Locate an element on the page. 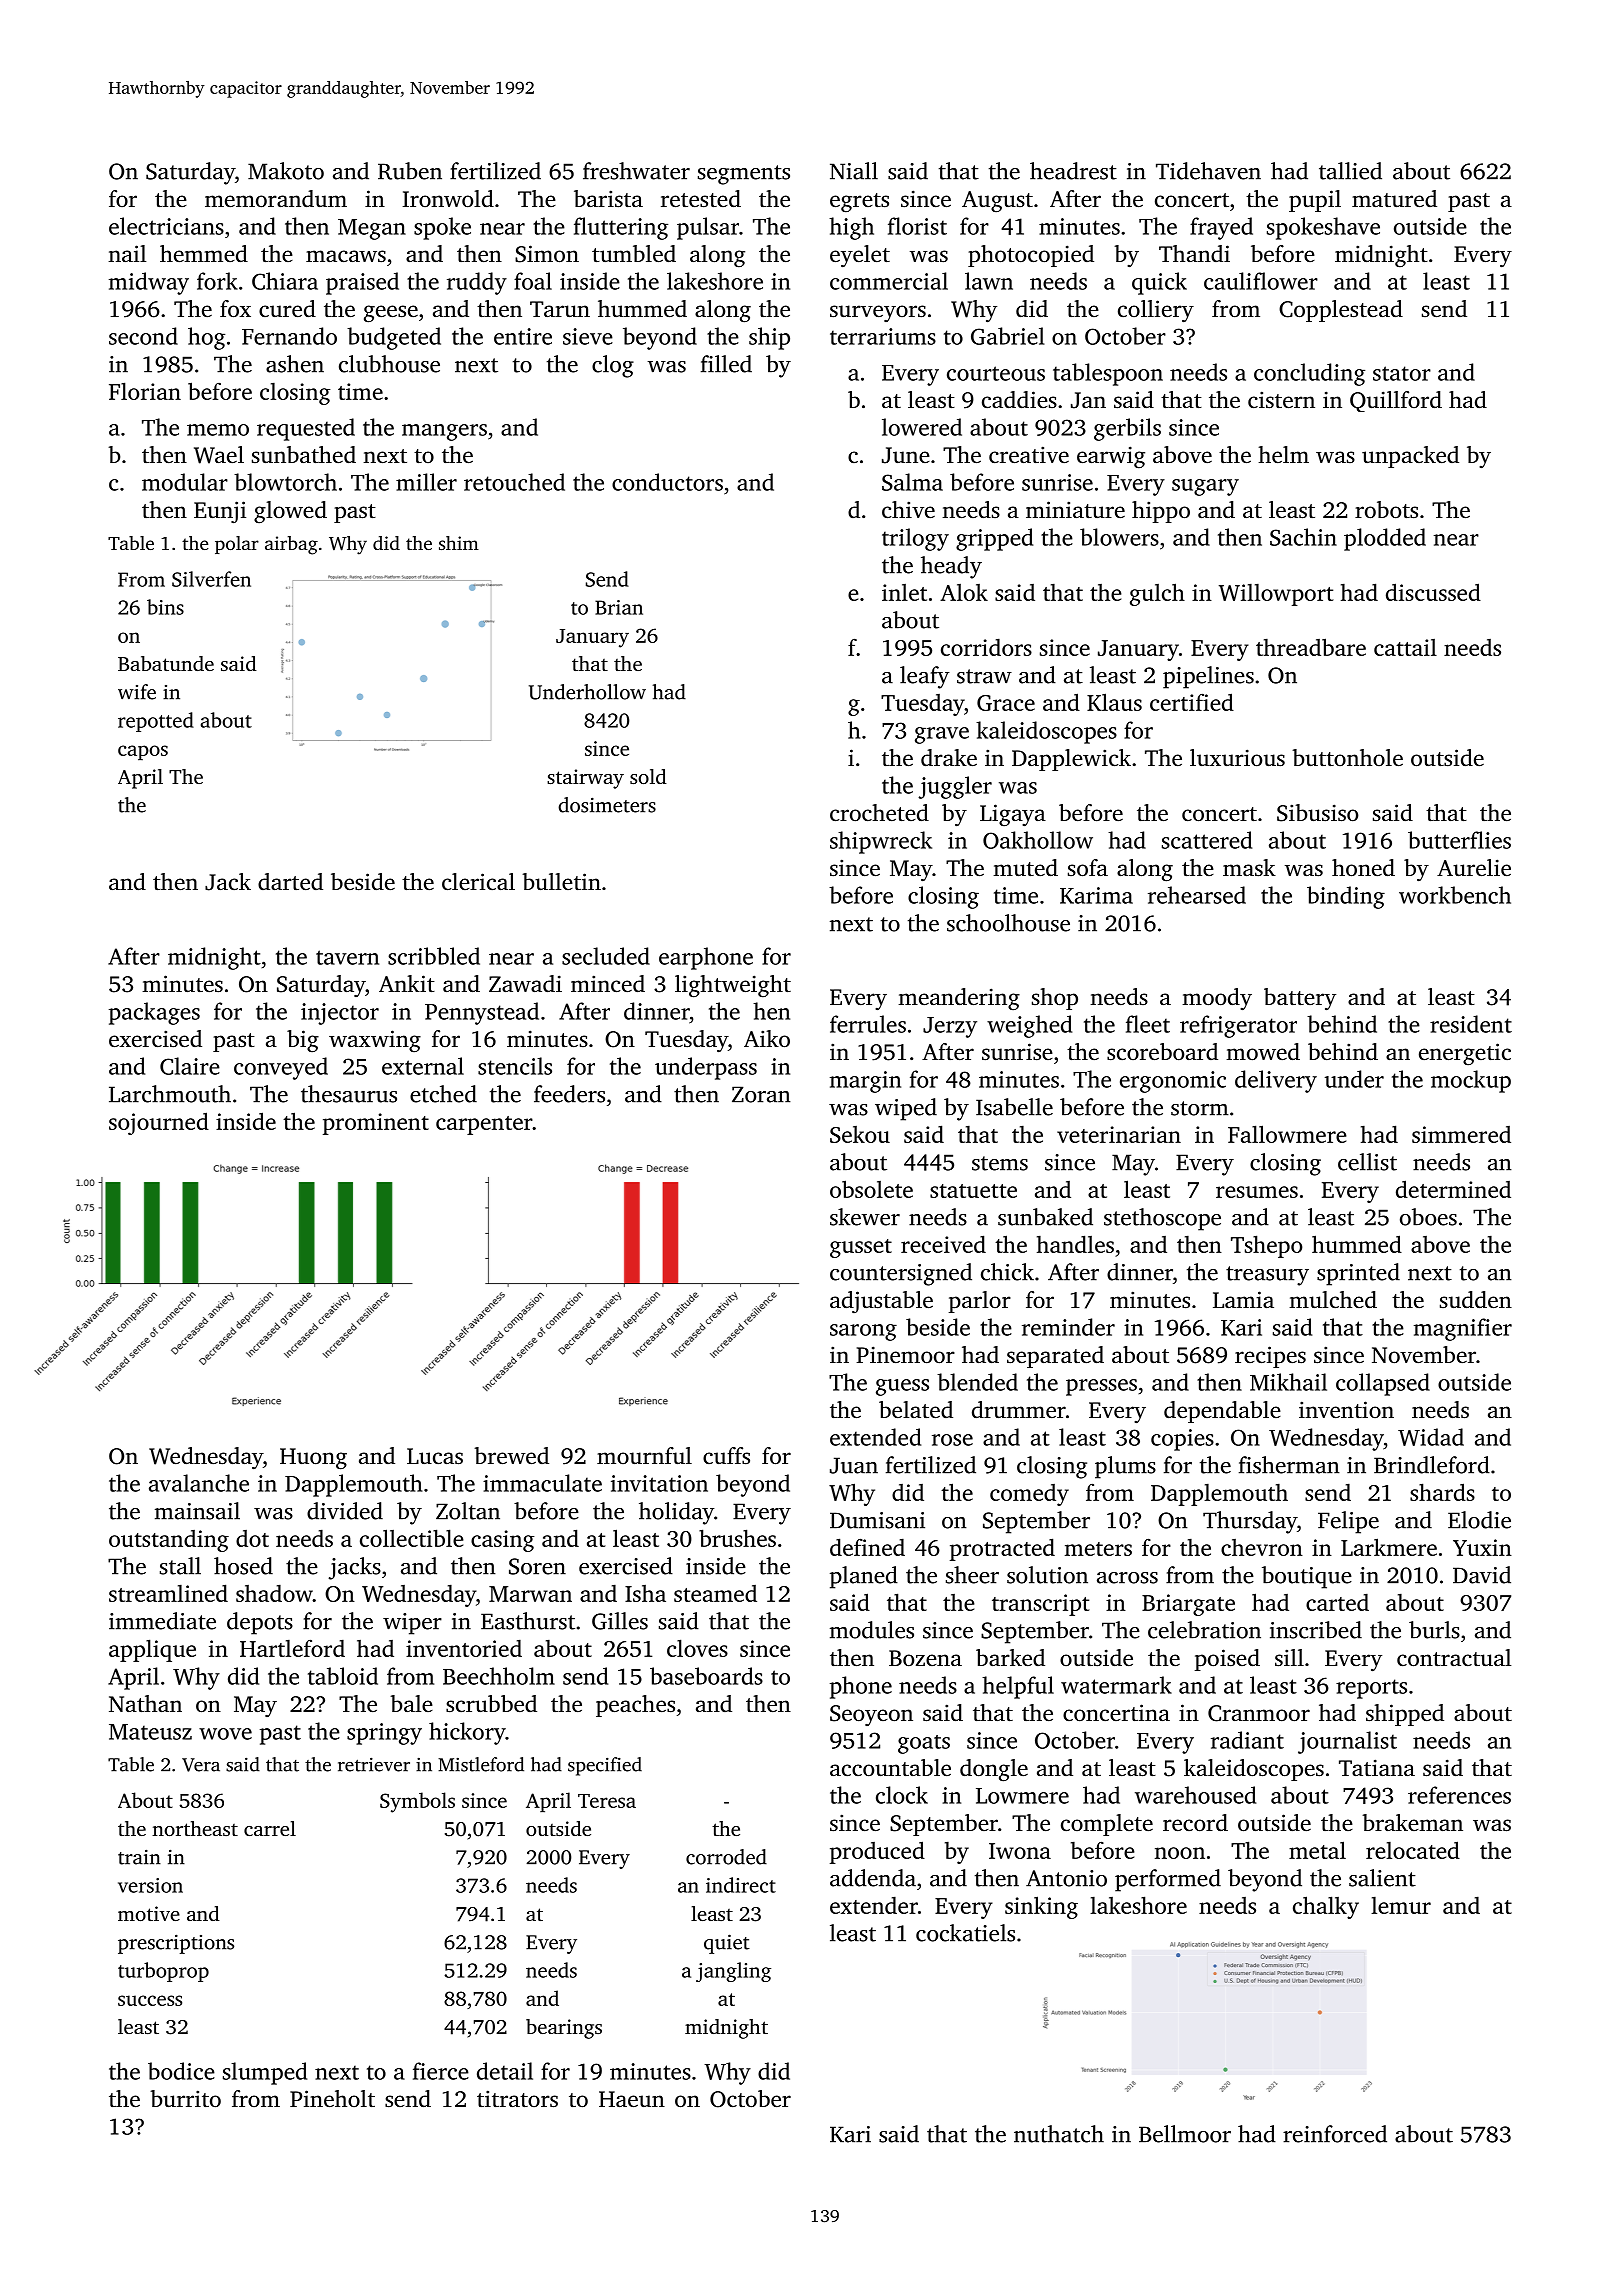 The image size is (1620, 2292). fierce is located at coordinates (441, 2071).
